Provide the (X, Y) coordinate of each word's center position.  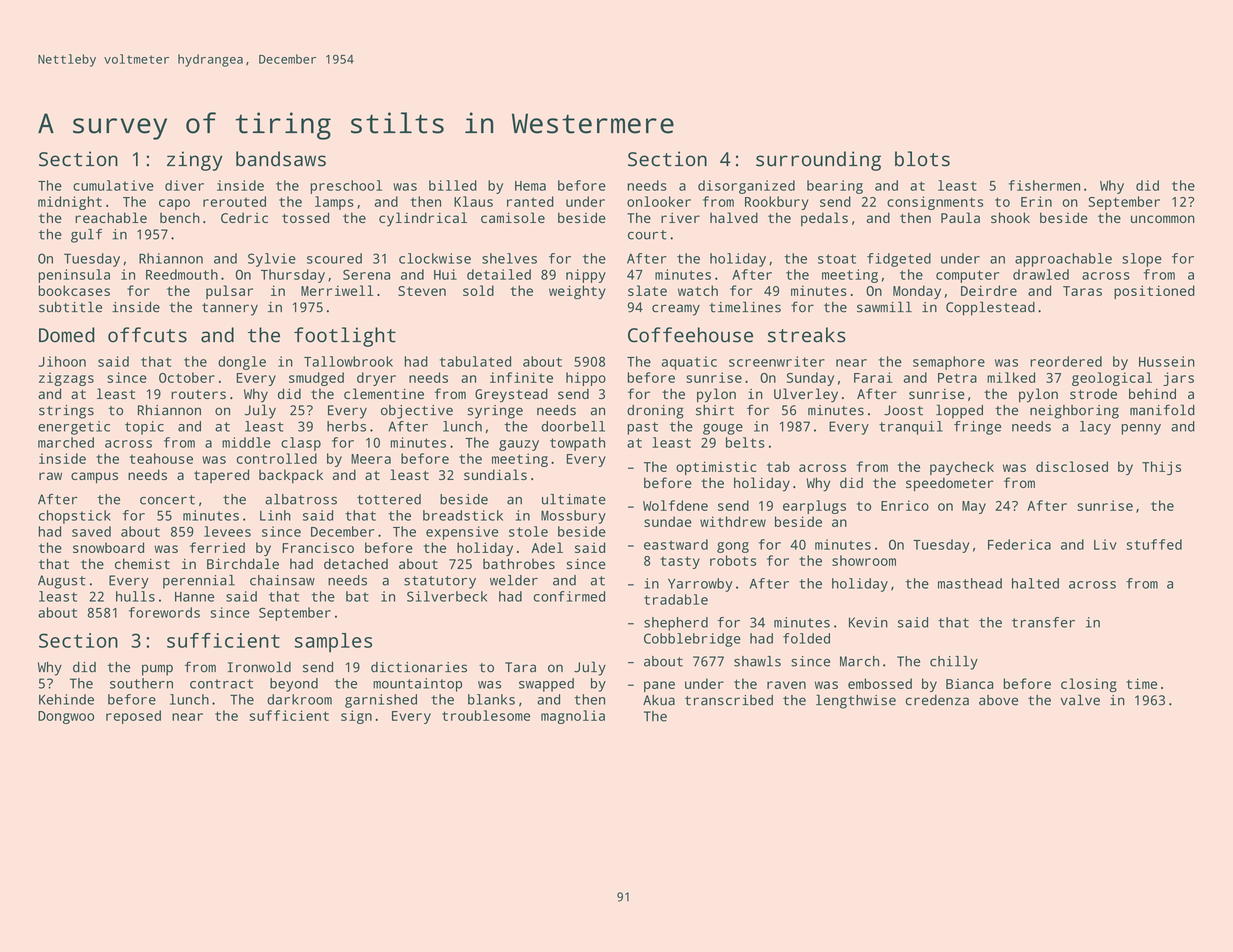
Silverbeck (447, 596)
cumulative (113, 185)
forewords (164, 612)
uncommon (1163, 219)
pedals (824, 219)
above (998, 700)
